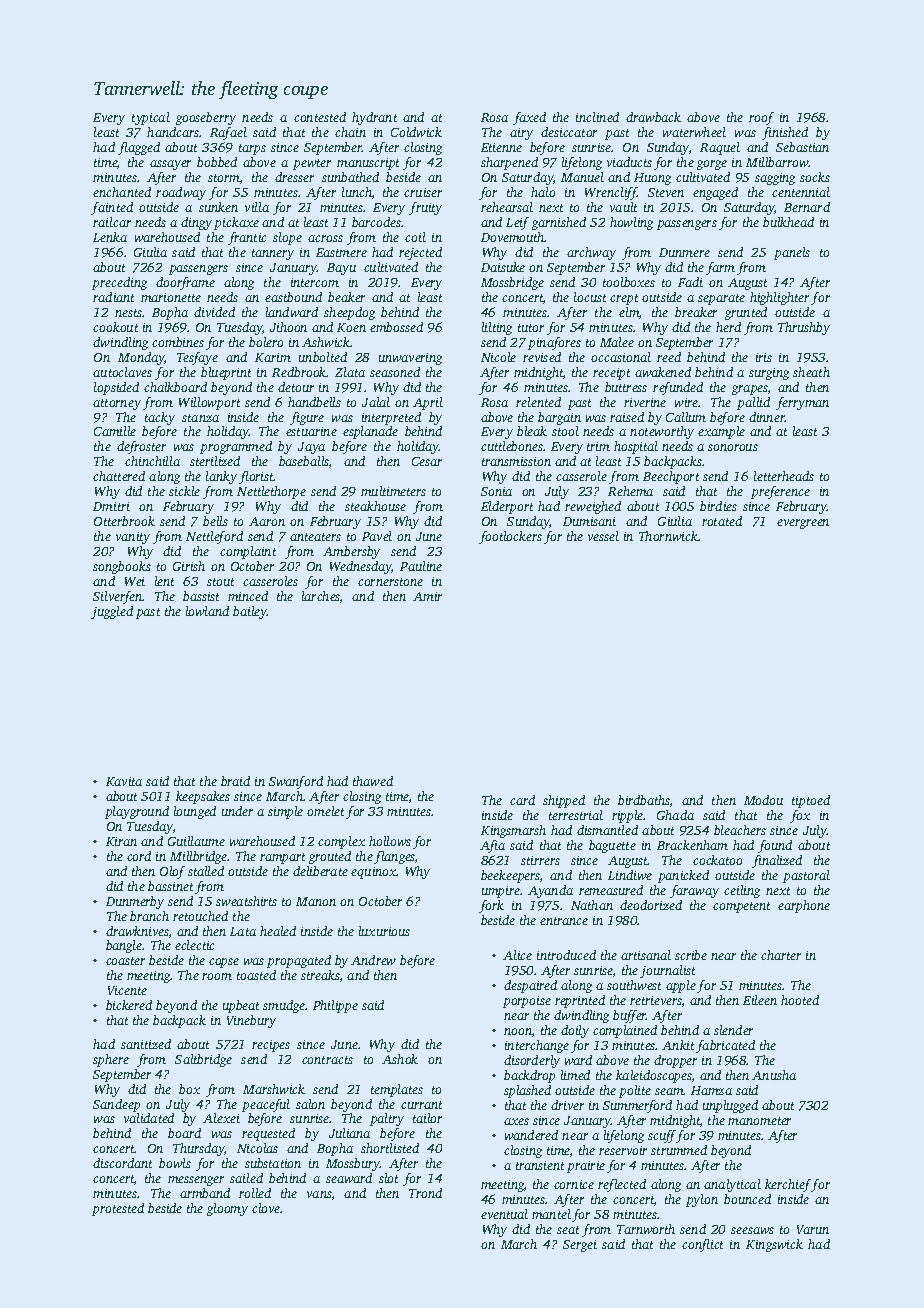 This screenshot has height=1308, width=924. What do you see at coordinates (803, 524) in the screenshot?
I see `evergreen` at bounding box center [803, 524].
